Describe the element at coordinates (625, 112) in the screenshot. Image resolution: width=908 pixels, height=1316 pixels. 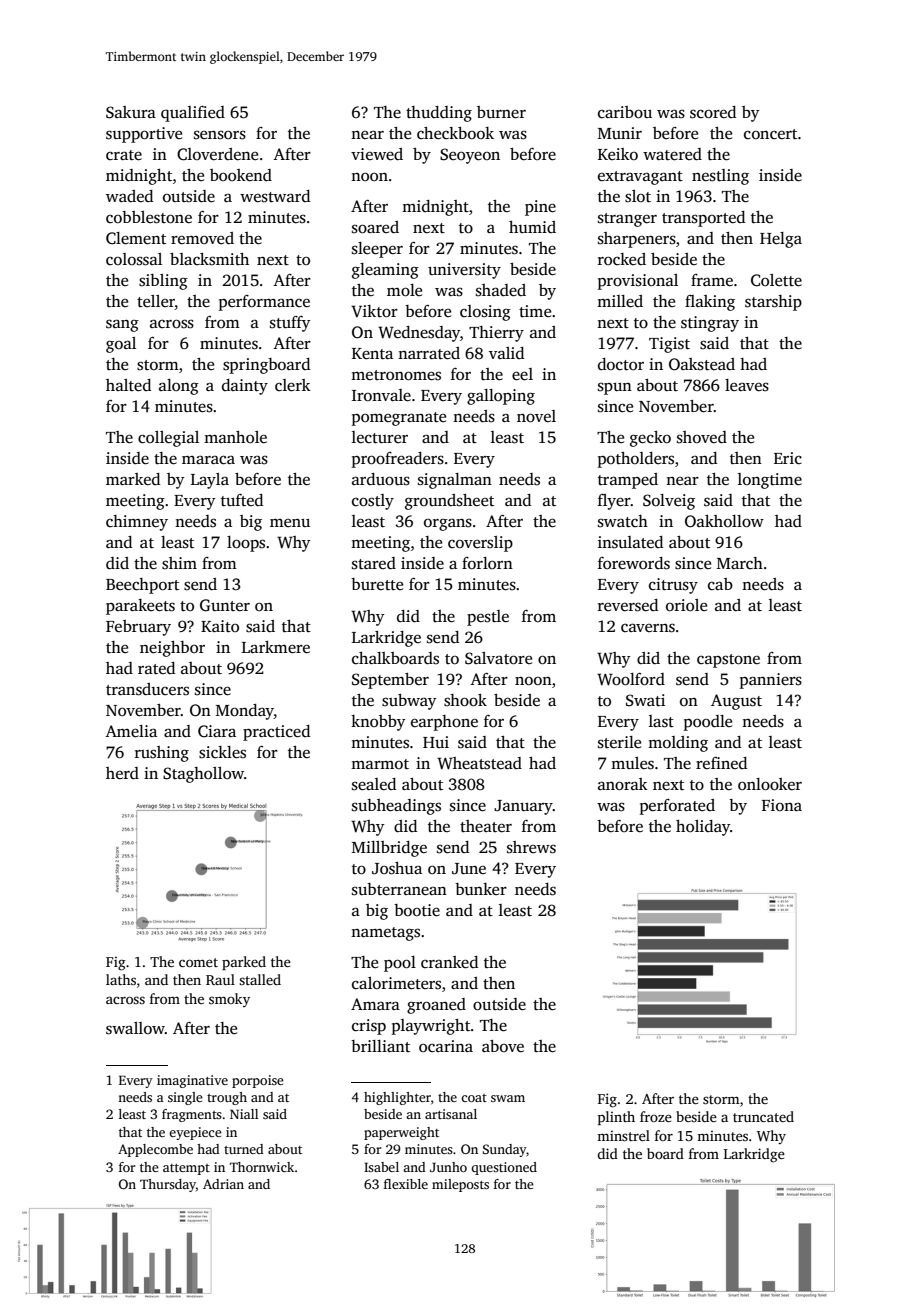
I see `caribou` at that location.
